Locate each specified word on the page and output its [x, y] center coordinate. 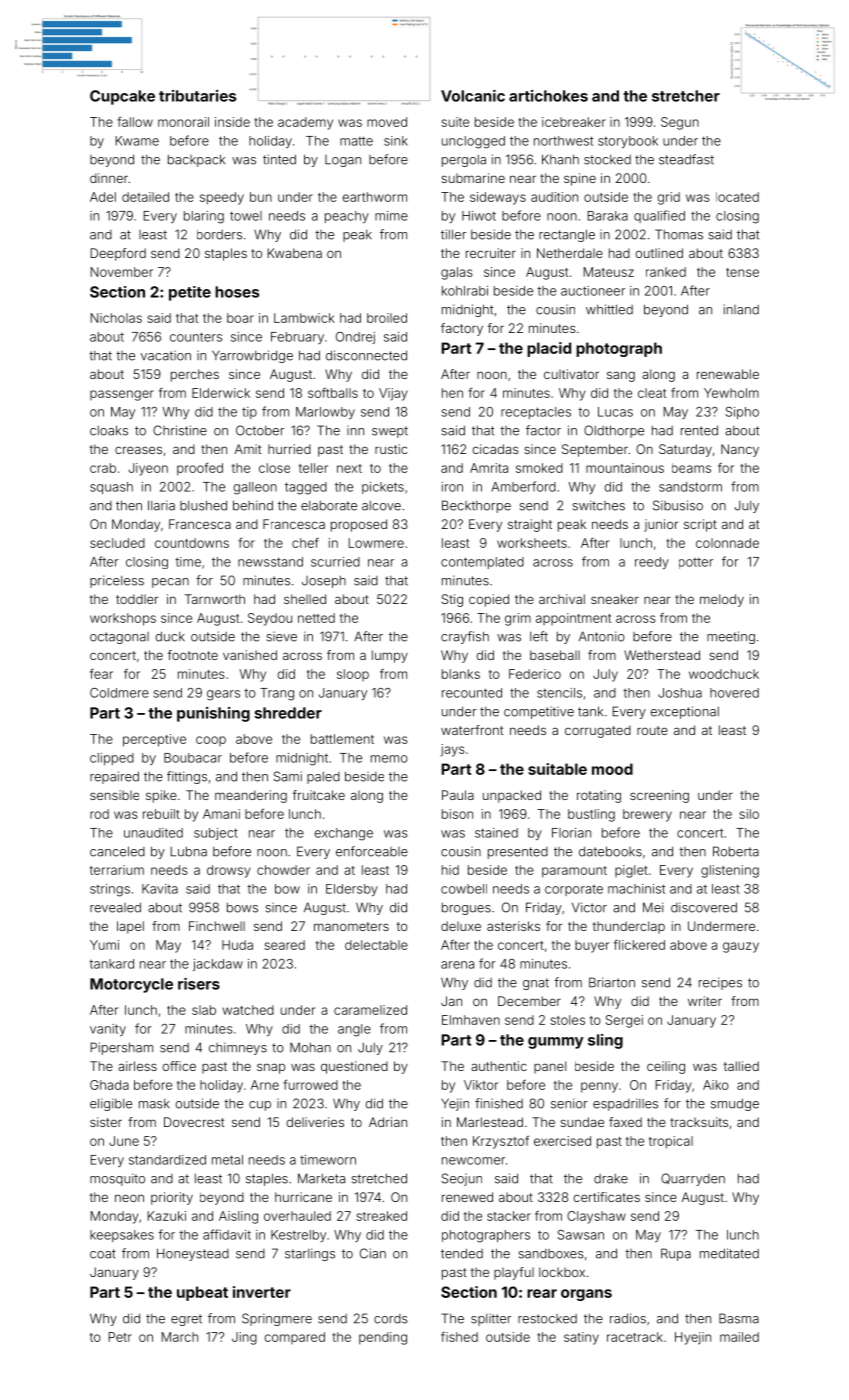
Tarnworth [215, 599]
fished [459, 1337]
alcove [381, 506]
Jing [244, 1338]
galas [457, 273]
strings [110, 890]
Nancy [740, 450]
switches [599, 505]
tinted [279, 159]
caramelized [370, 1010]
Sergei [624, 1021]
